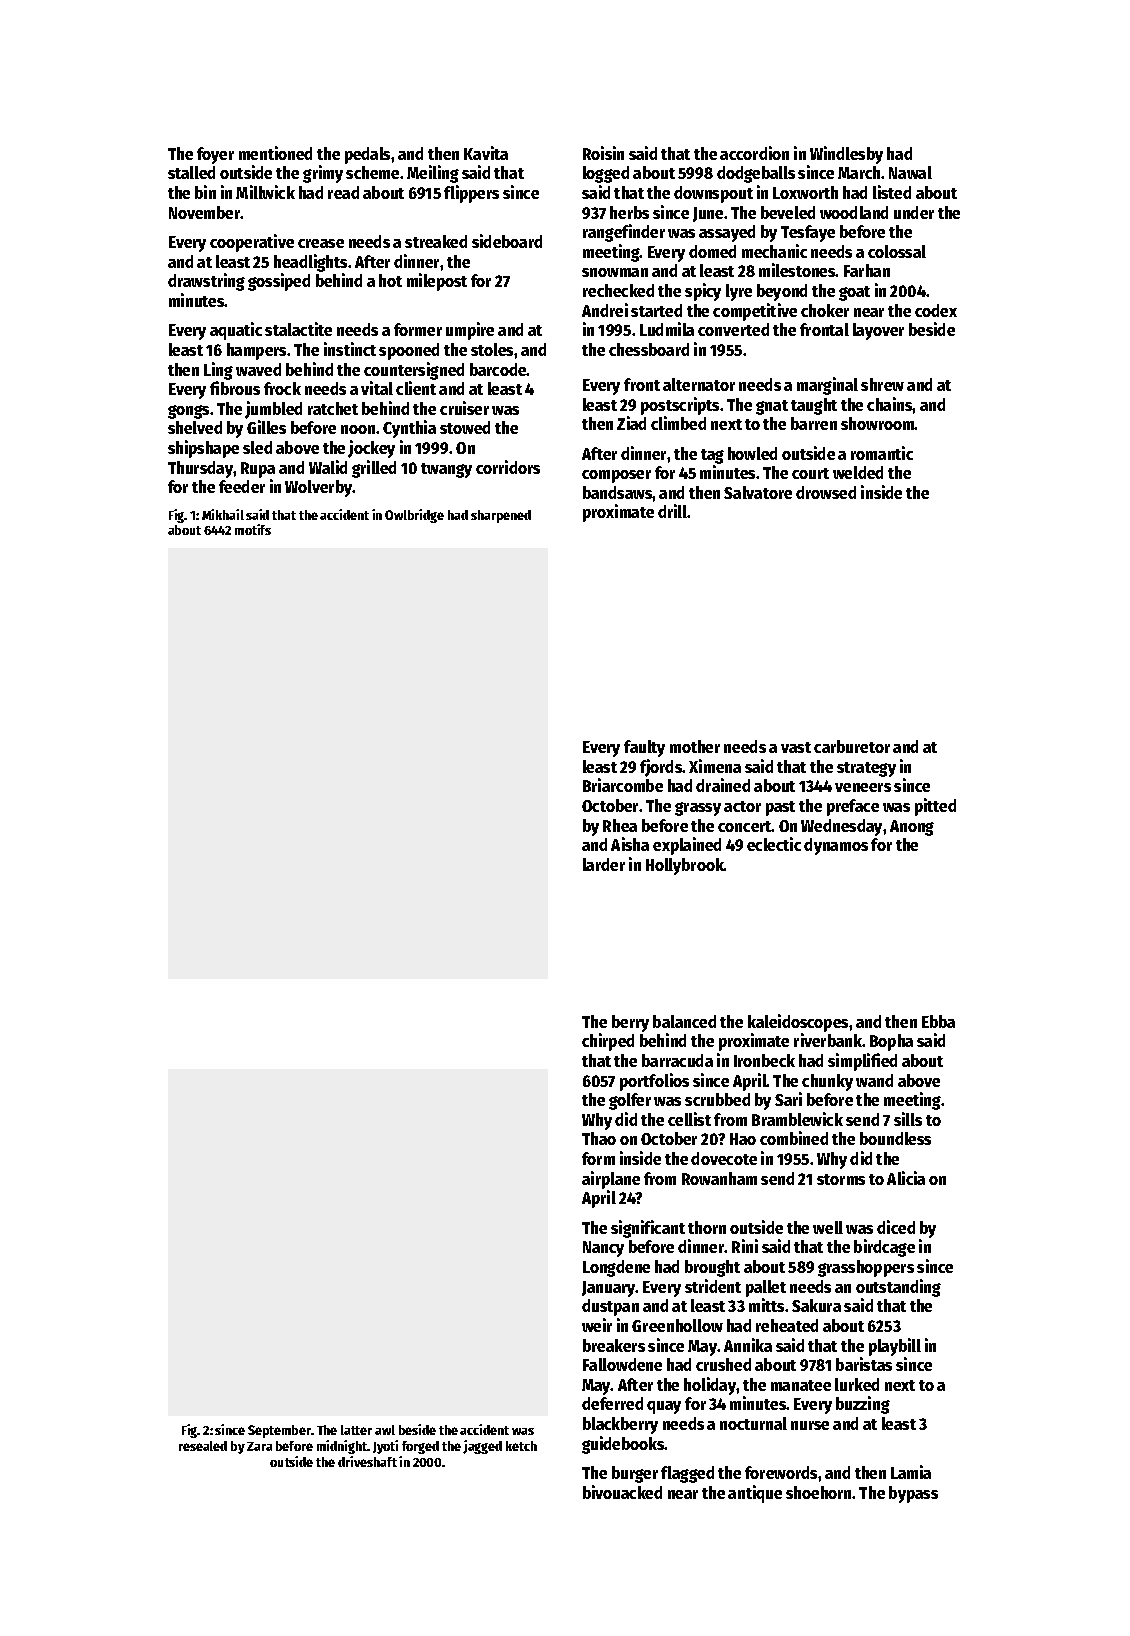 The width and height of the screenshot is (1130, 1636). What do you see at coordinates (279, 1431) in the screenshot?
I see `September` at bounding box center [279, 1431].
